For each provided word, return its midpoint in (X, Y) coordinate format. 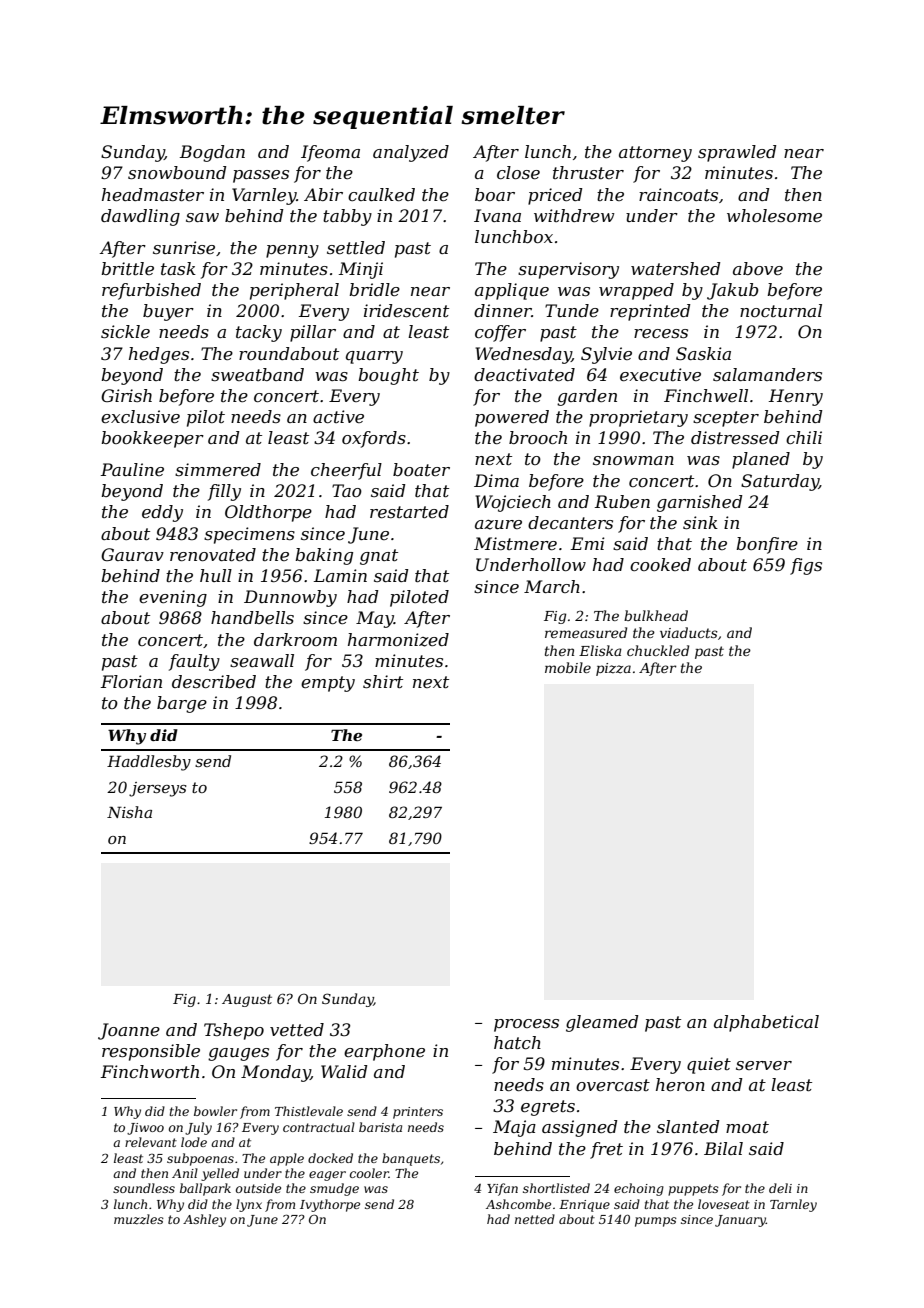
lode (194, 1142)
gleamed (602, 1023)
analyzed (411, 153)
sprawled (737, 153)
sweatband (257, 374)
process (526, 1025)
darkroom (295, 639)
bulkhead (656, 615)
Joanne (129, 1031)
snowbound (177, 172)
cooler (369, 1173)
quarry (374, 357)
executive (660, 374)
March (552, 586)
